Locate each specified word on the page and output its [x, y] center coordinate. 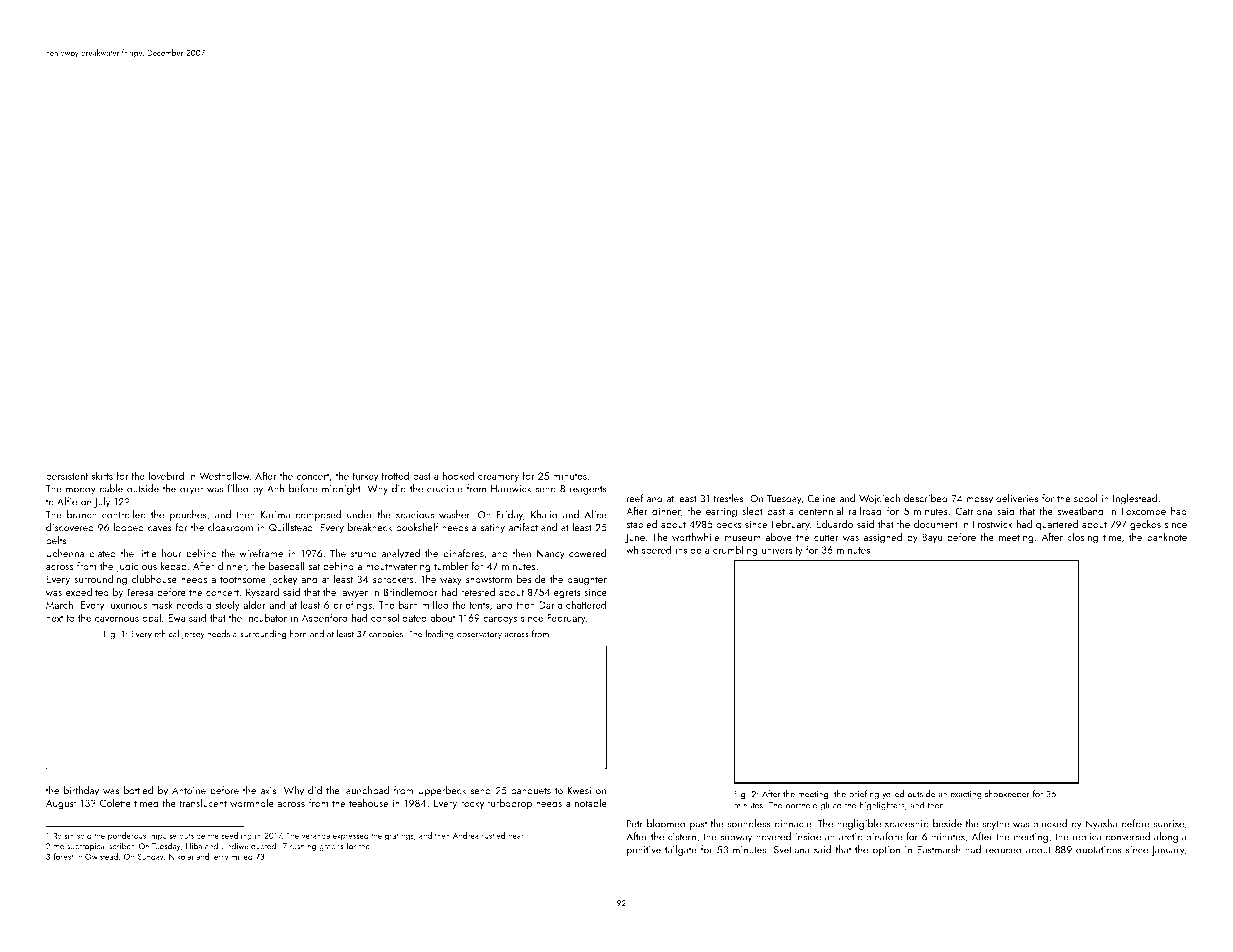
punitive [644, 851]
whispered [648, 550]
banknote [1167, 537]
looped [128, 528]
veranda [316, 835]
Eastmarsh [939, 849]
